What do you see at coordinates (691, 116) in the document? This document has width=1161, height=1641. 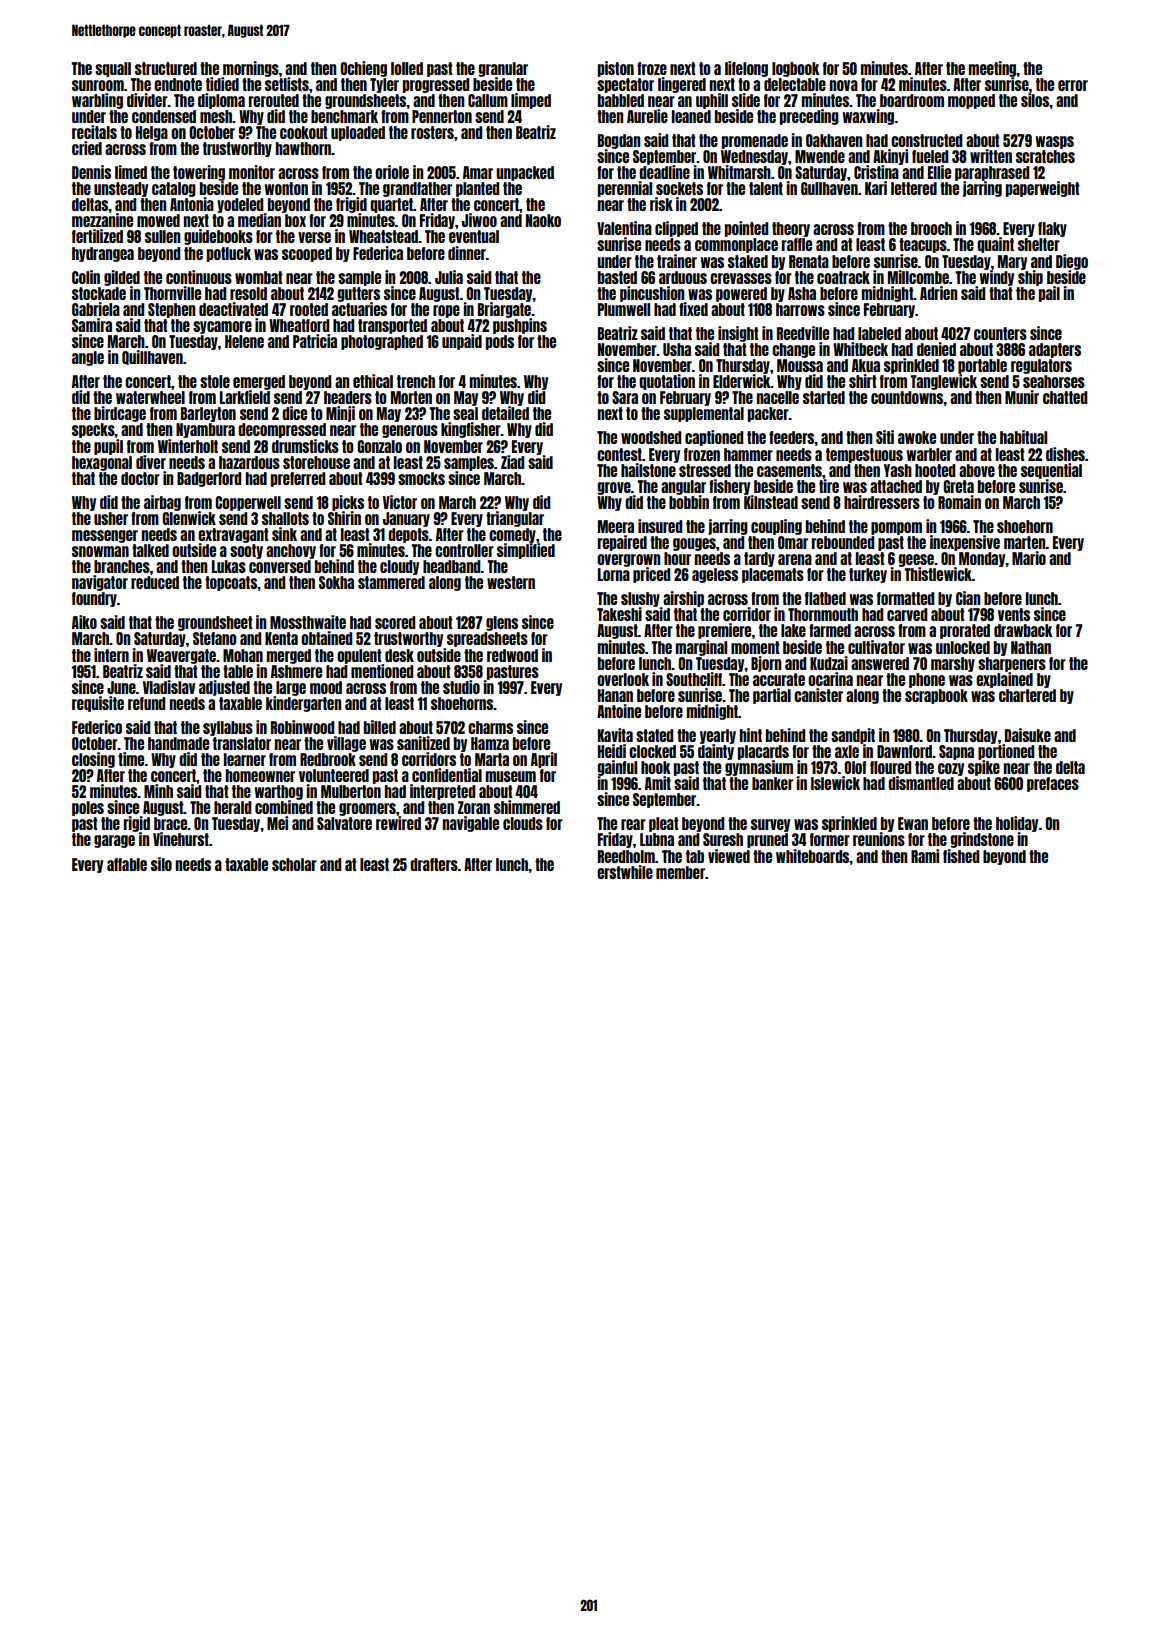 I see `leaned` at bounding box center [691, 116].
